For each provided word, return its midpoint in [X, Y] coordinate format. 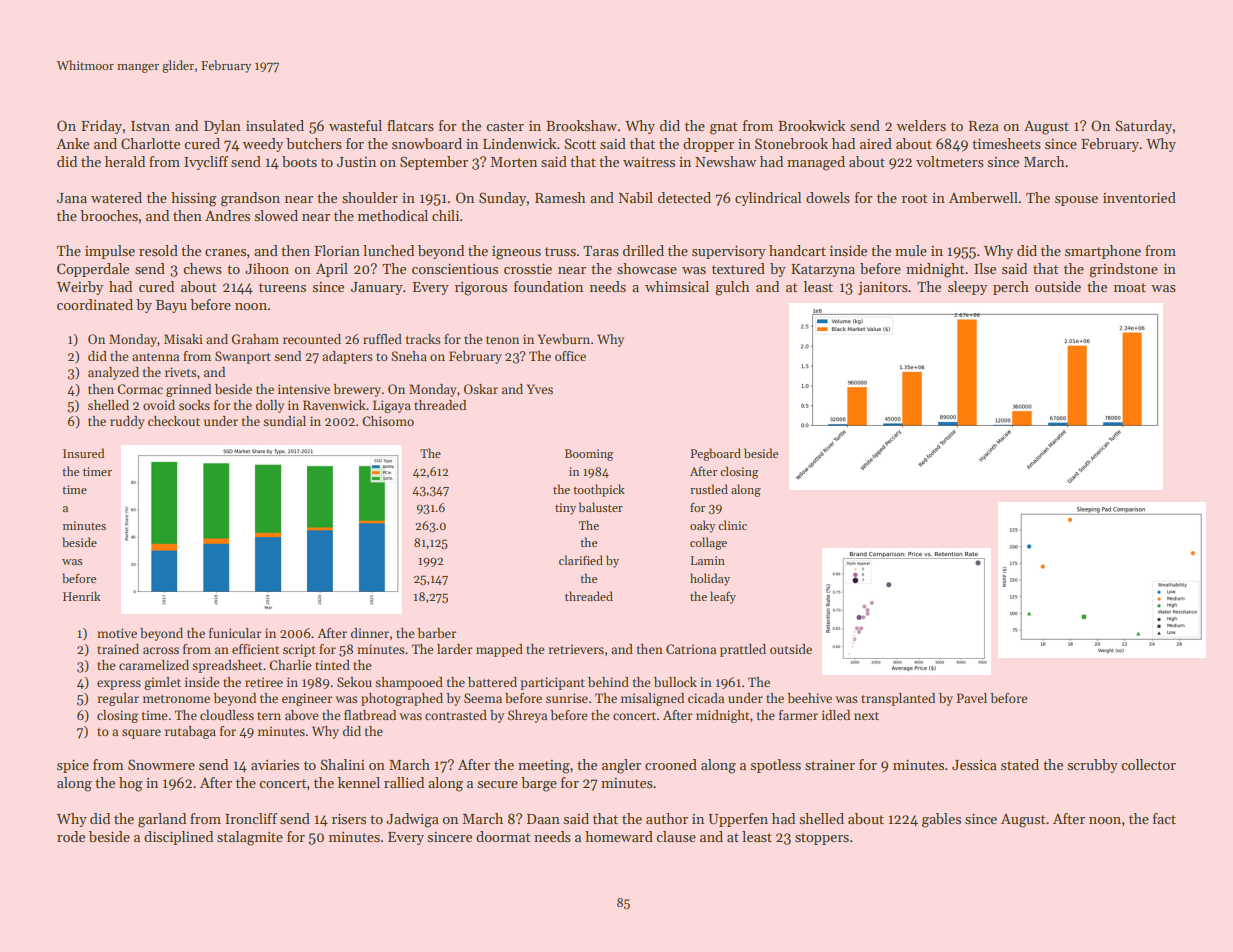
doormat [503, 836]
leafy [723, 597]
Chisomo [388, 421]
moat [1130, 287]
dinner [370, 633]
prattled [743, 650]
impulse [110, 252]
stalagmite [250, 838]
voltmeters [950, 161]
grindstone [1123, 270]
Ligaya [392, 406]
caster [505, 126]
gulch [732, 288]
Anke [72, 143]
